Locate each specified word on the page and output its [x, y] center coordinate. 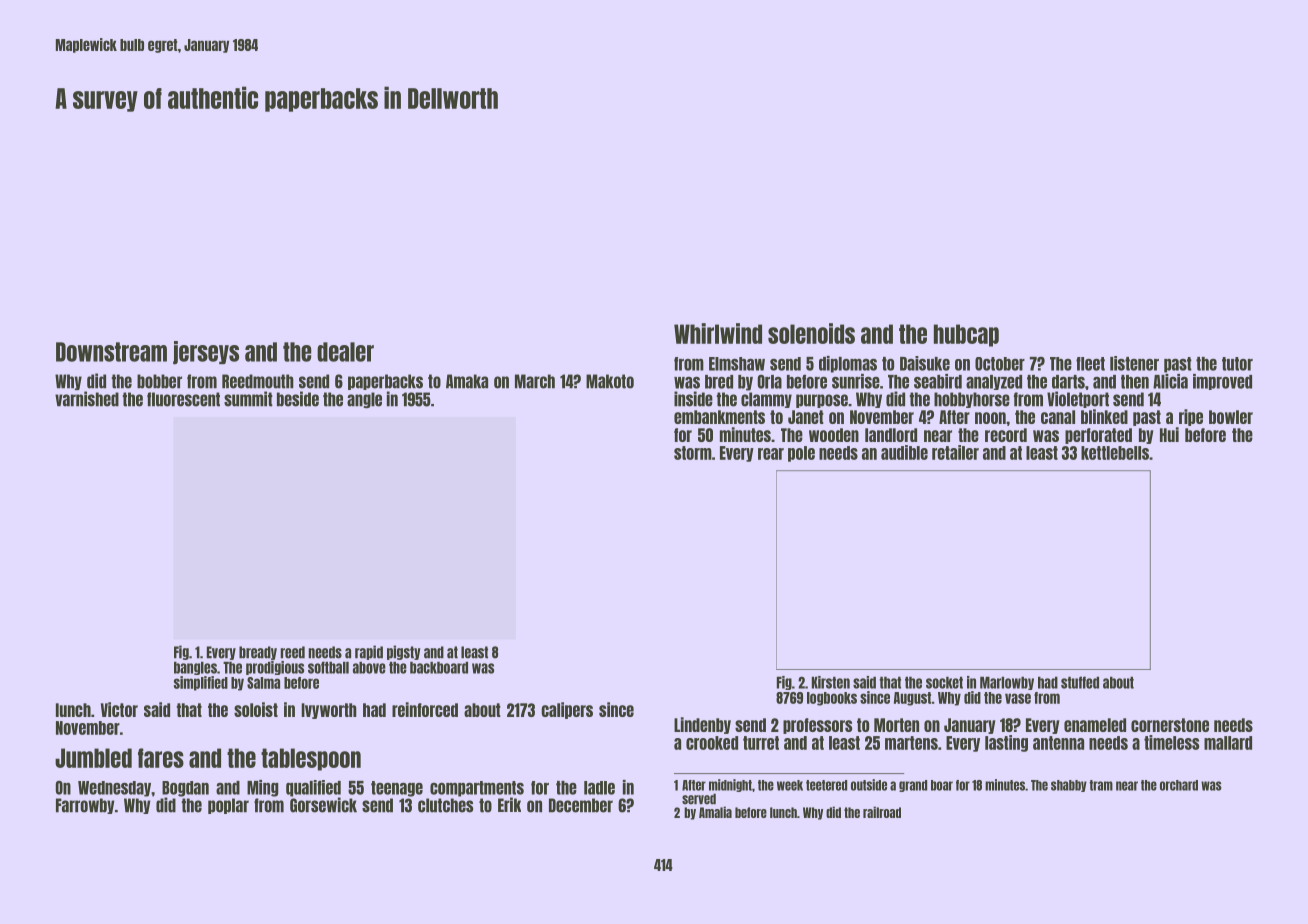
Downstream [111, 352]
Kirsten [831, 682]
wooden [834, 435]
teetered [826, 785]
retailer [955, 452]
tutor [1237, 364]
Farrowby [85, 806]
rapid [369, 652]
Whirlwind [718, 333]
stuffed [1080, 682]
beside [298, 399]
